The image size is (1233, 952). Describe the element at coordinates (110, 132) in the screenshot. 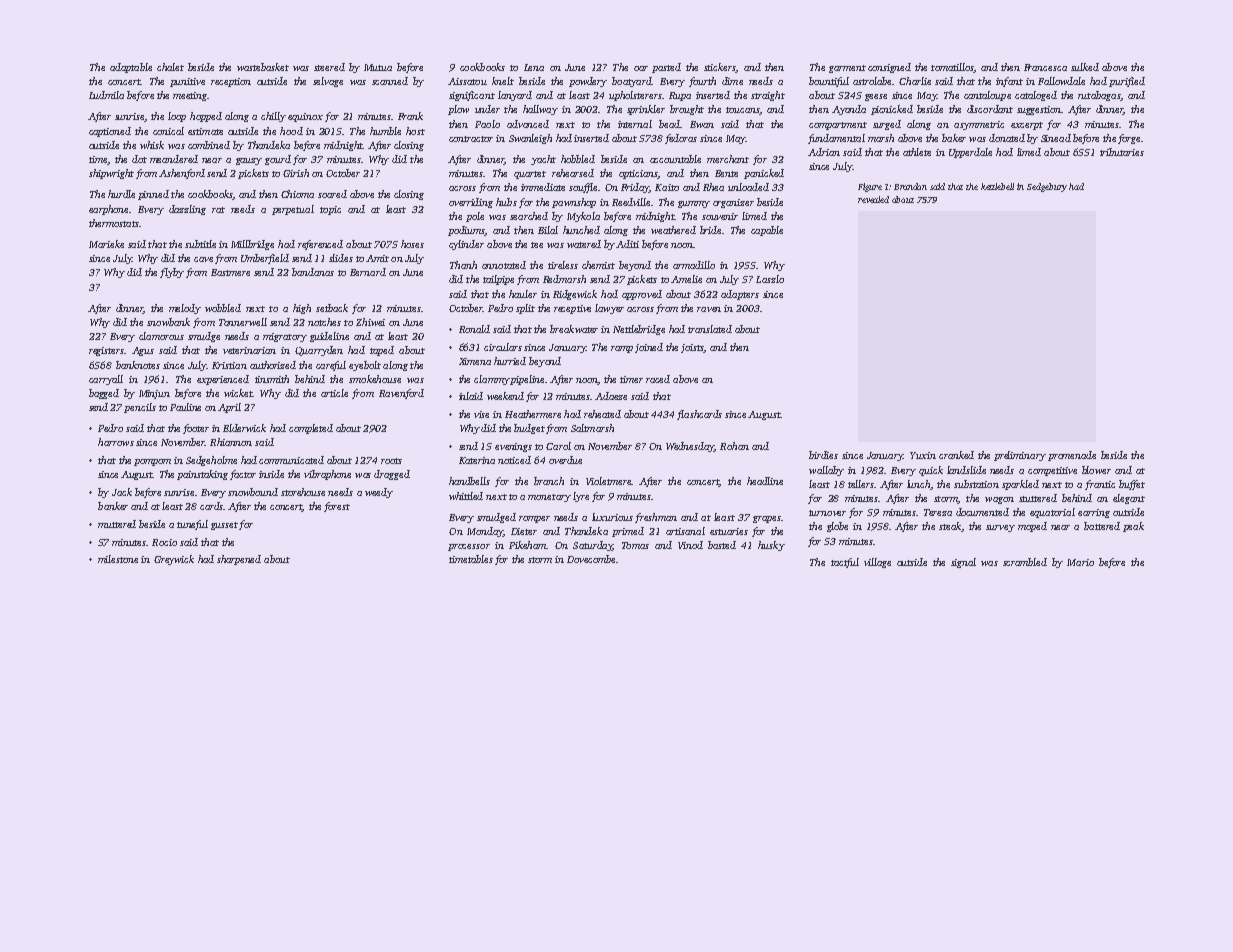

I see `captioned` at that location.
